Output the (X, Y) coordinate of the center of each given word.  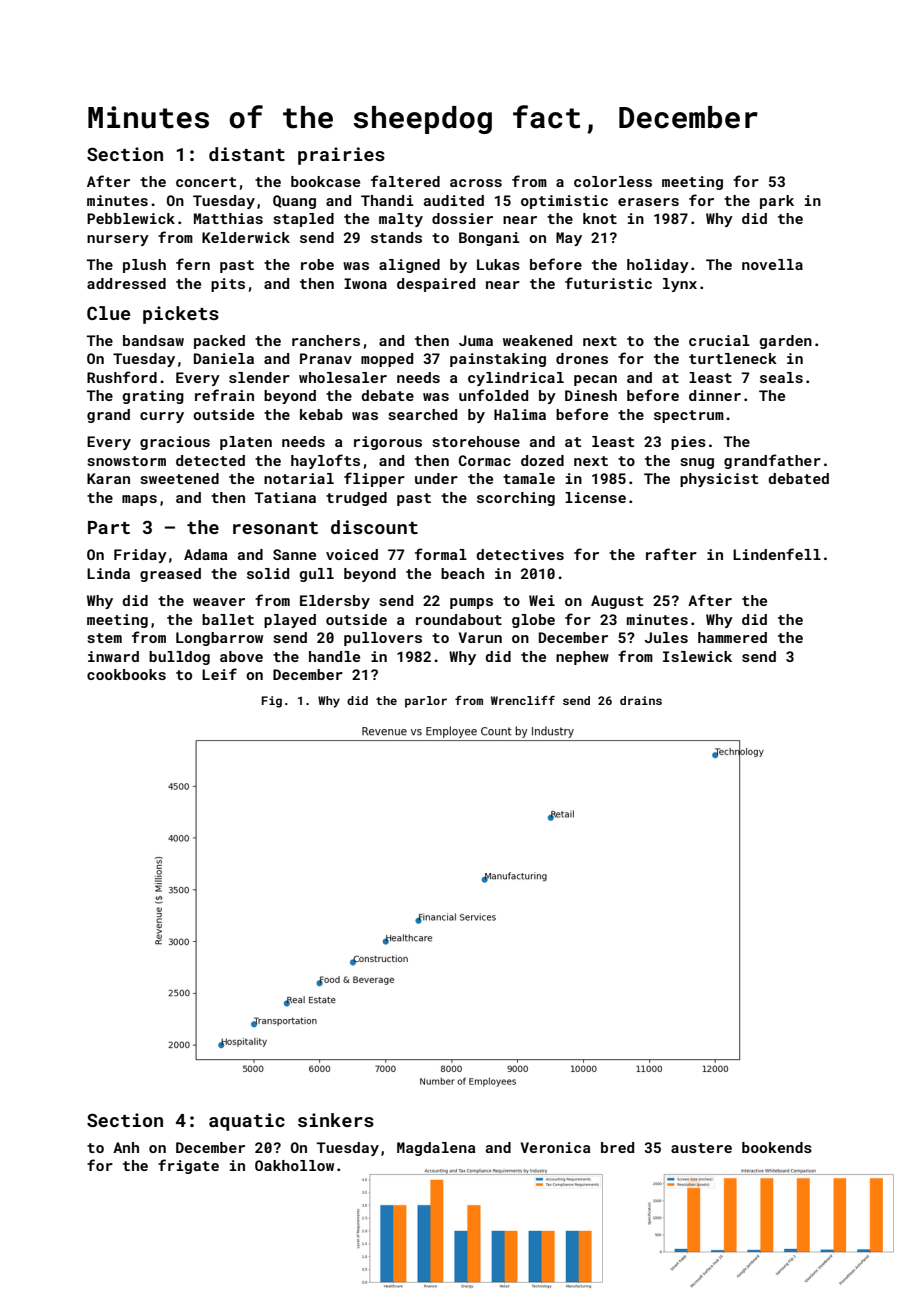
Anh (126, 1147)
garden (785, 342)
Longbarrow (219, 639)
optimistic (564, 202)
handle (334, 656)
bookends (777, 1147)
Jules (666, 637)
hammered (732, 637)
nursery (118, 240)
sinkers (336, 1120)
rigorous (388, 443)
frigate (188, 1166)
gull (316, 575)
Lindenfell (777, 554)
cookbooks (126, 674)
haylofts (325, 461)
